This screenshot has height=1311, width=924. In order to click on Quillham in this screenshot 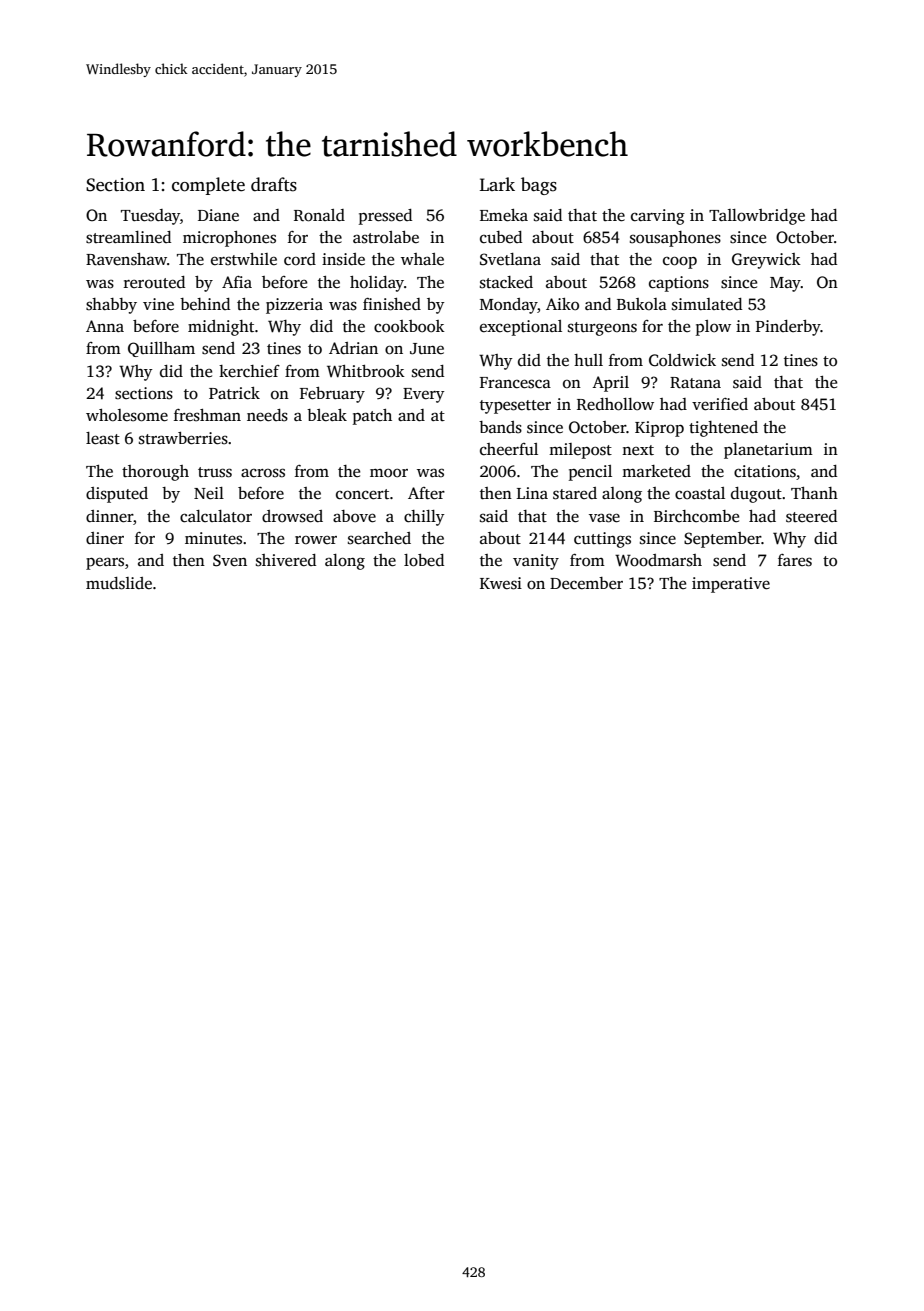, I will do `click(161, 349)`.
